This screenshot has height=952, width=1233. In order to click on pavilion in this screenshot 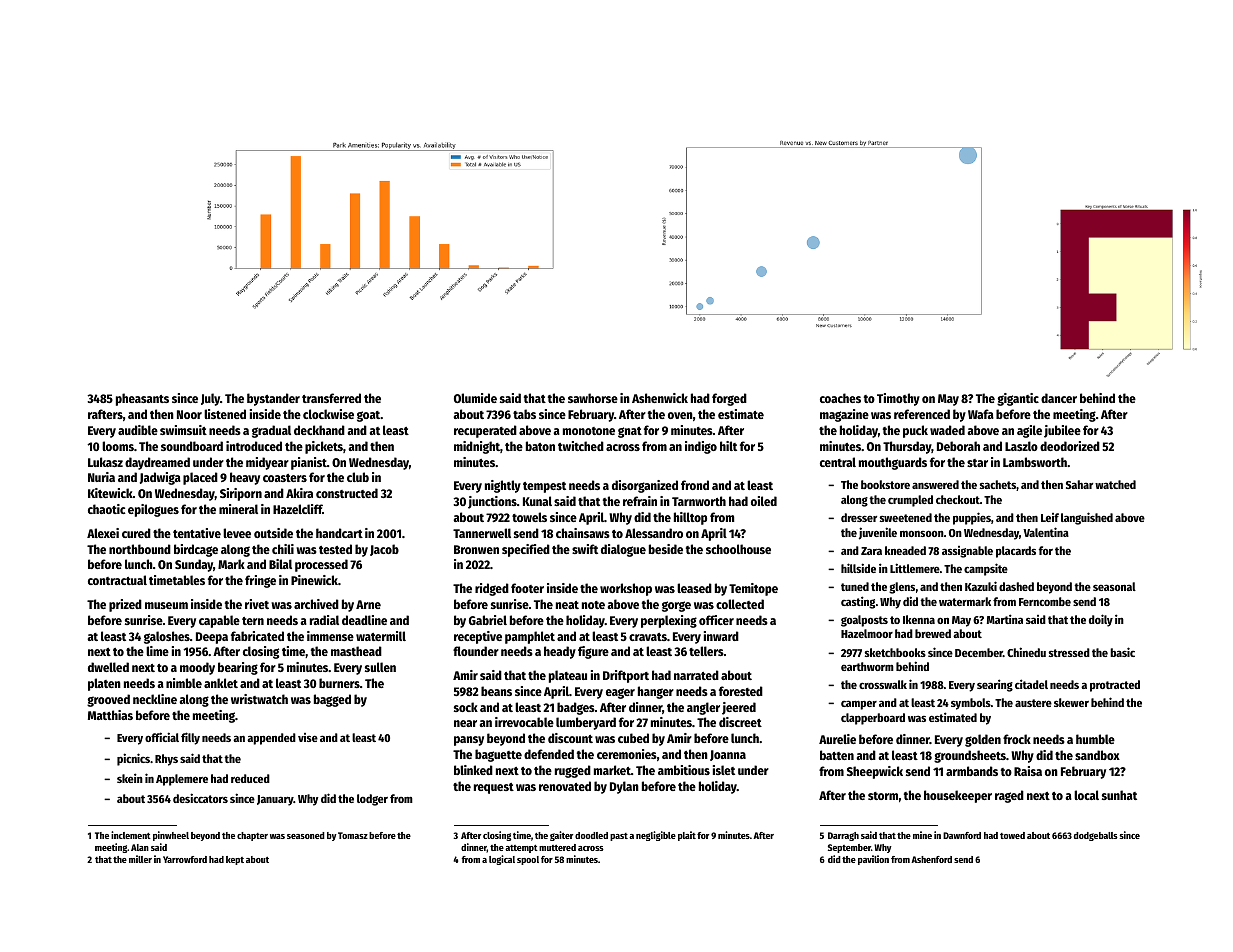, I will do `click(873, 860)`.
